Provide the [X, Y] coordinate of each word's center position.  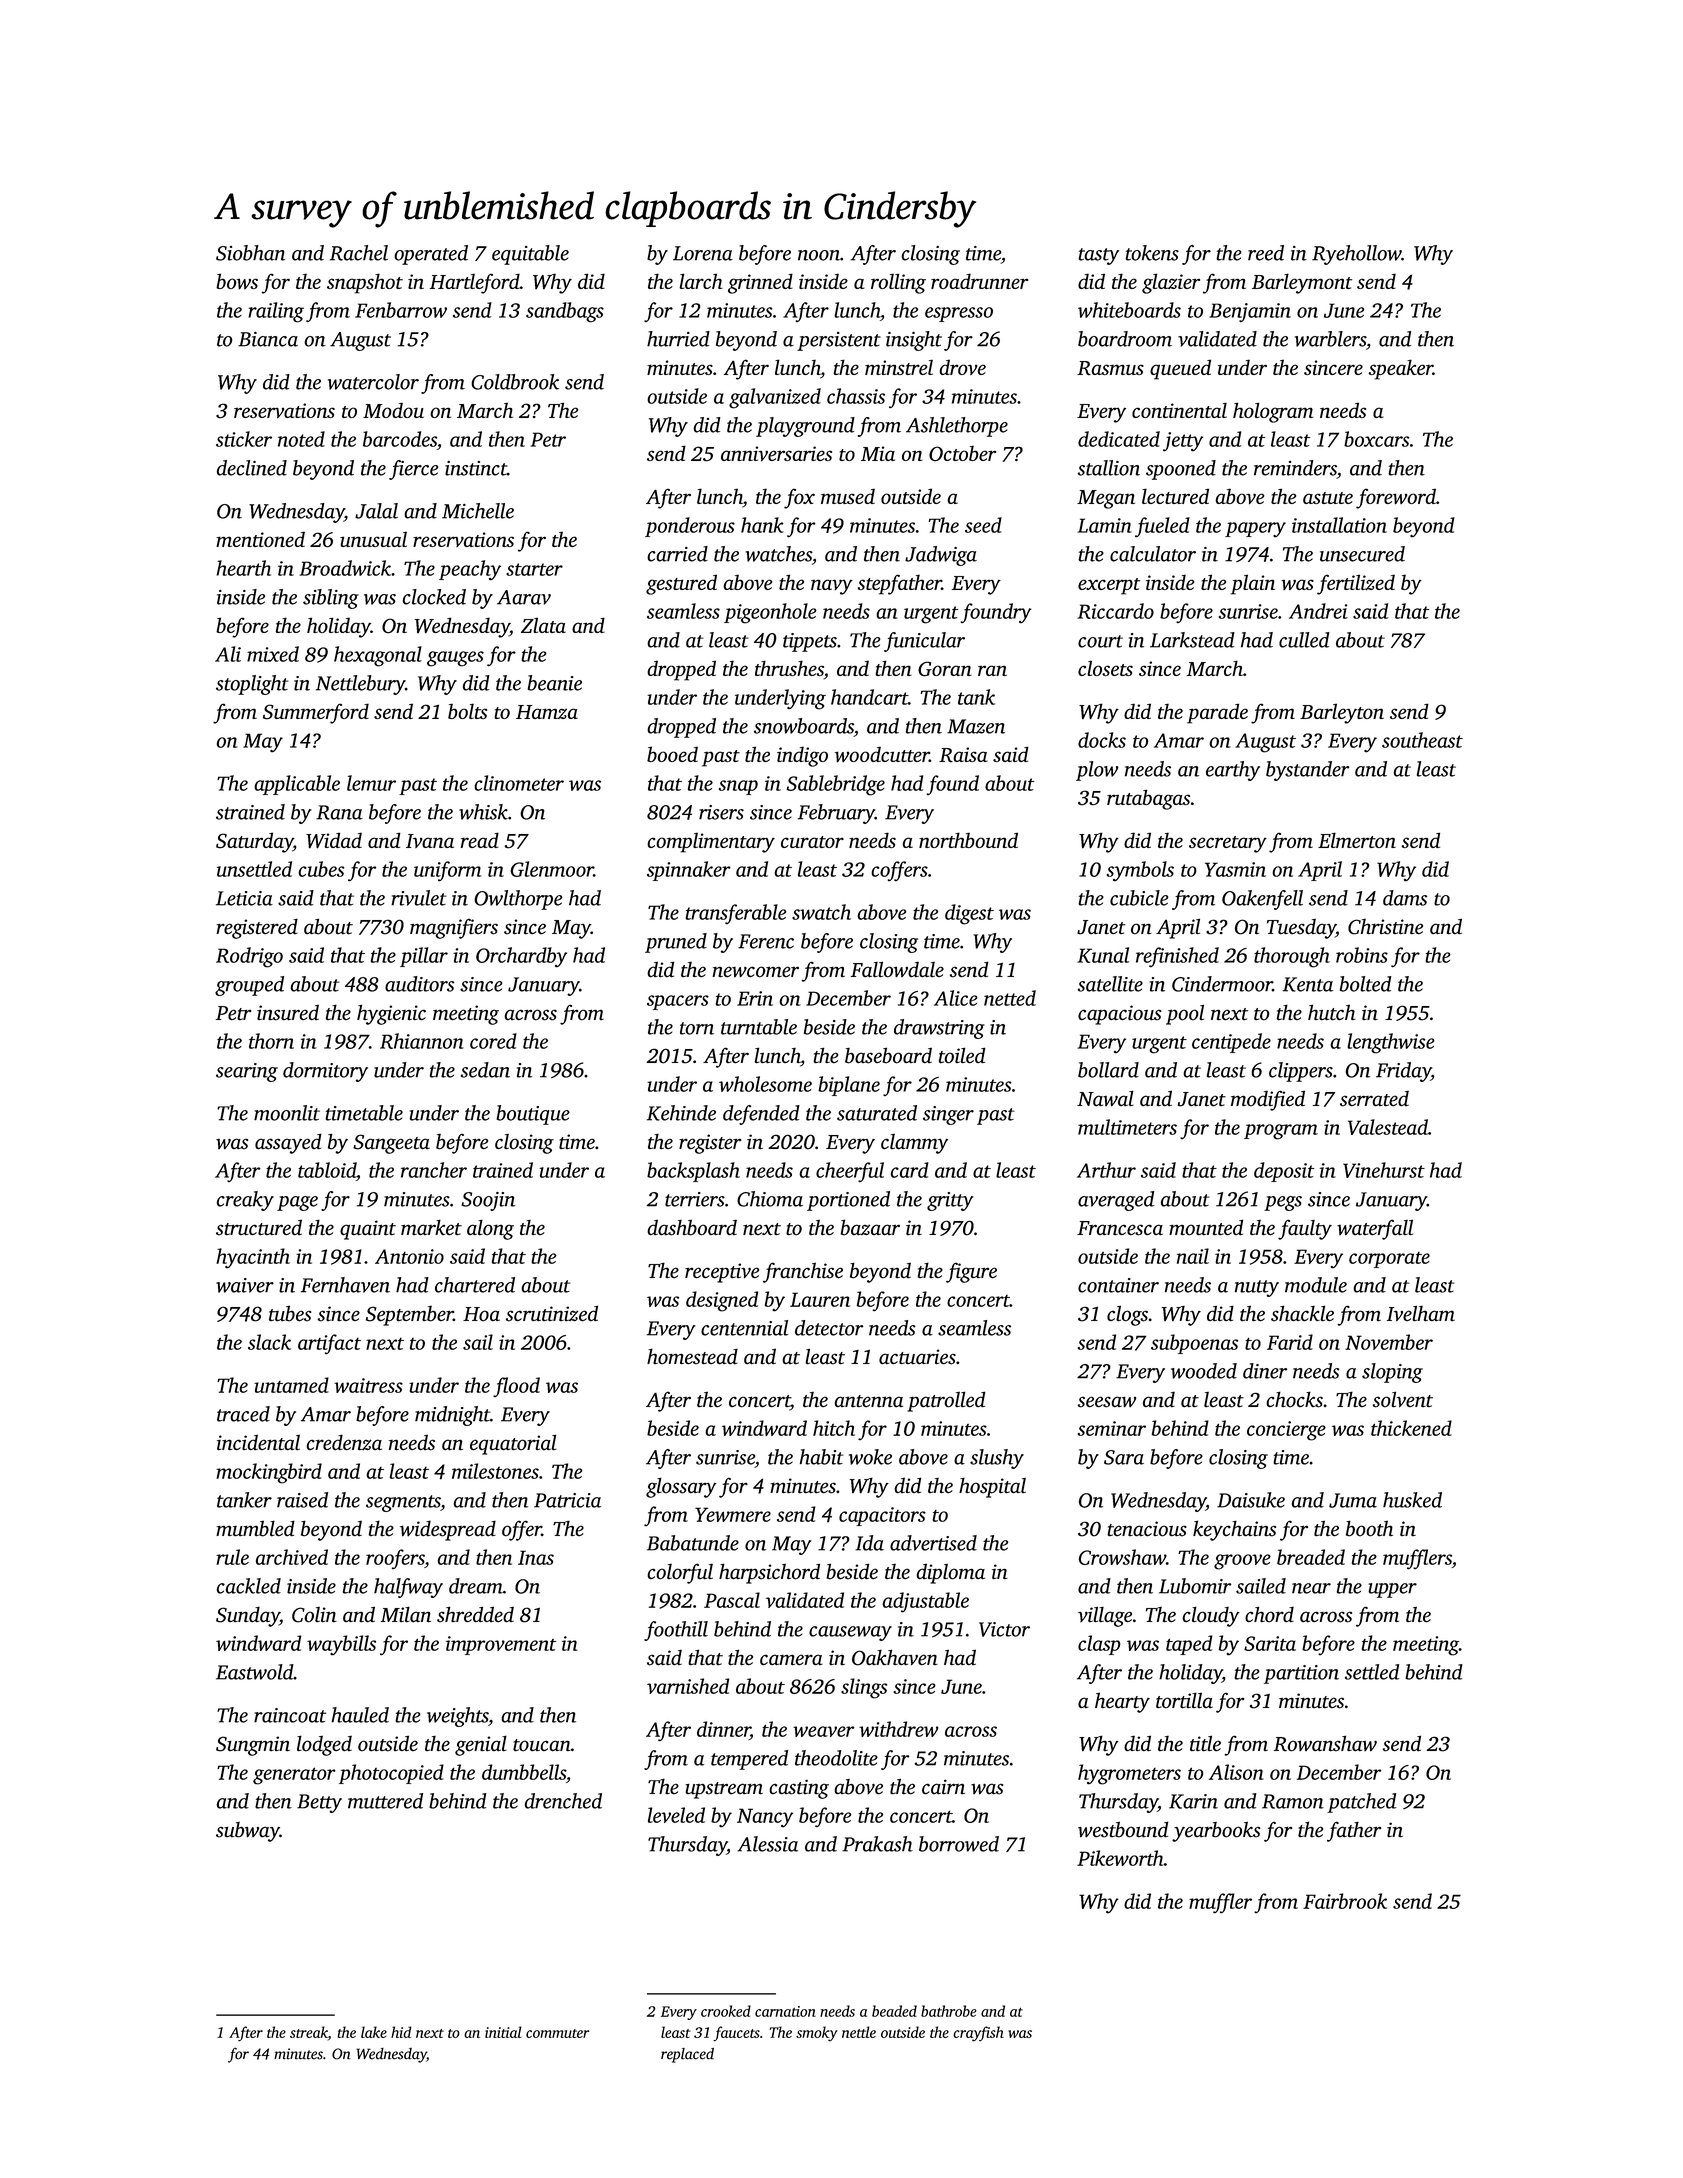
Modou [393, 410]
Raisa [963, 754]
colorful [680, 1574]
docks [1102, 740]
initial [503, 2032]
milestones [495, 1471]
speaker [1400, 369]
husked [1412, 1500]
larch [701, 281]
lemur [371, 783]
